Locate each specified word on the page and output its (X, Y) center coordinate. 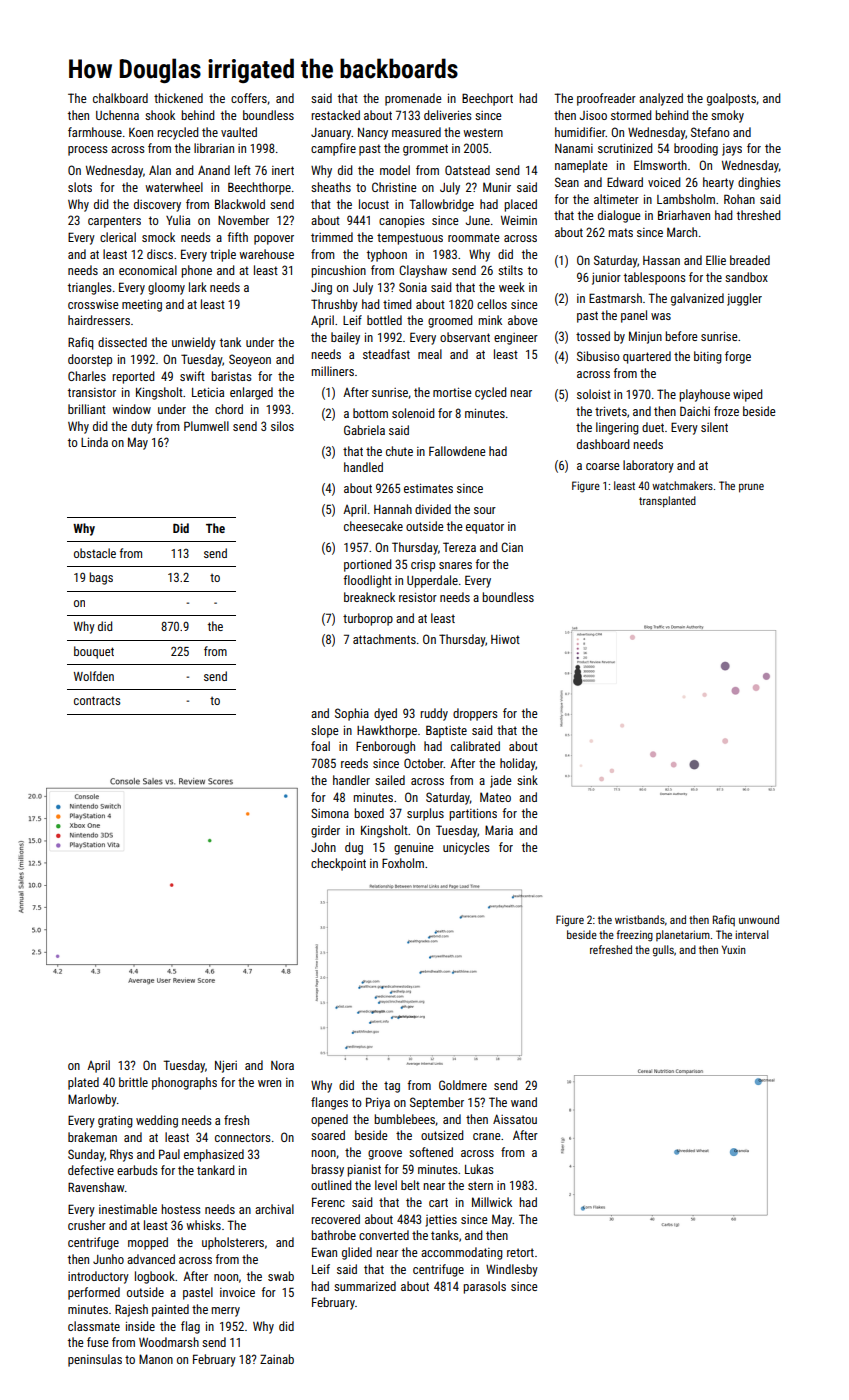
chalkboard (120, 98)
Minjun (645, 337)
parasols (484, 1287)
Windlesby (512, 1270)
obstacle (95, 553)
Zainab (277, 1359)
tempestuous (410, 239)
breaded (750, 260)
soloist (594, 394)
